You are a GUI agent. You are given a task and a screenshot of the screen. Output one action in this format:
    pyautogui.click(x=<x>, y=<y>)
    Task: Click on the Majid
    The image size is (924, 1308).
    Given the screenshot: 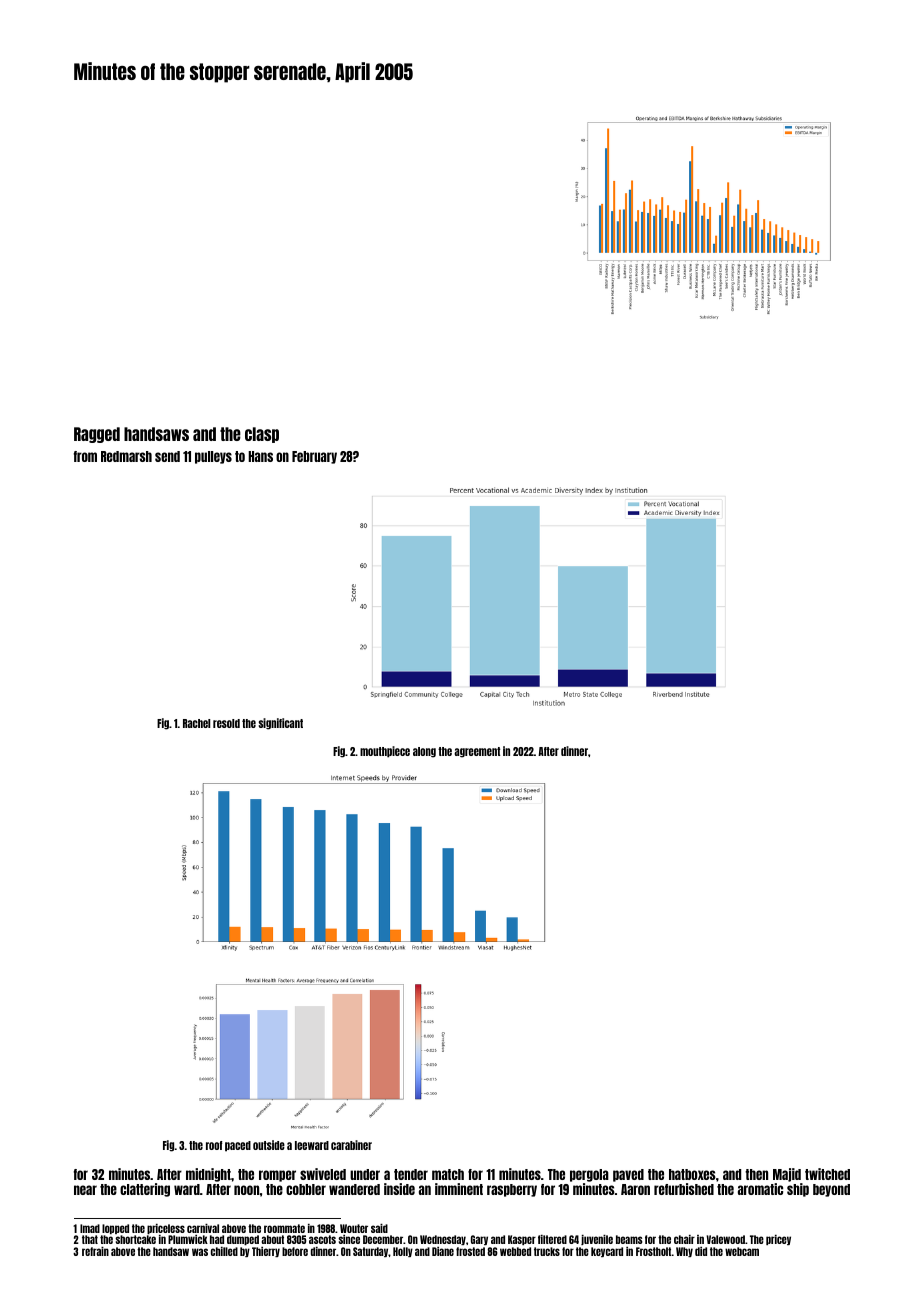 What is the action you would take?
    pyautogui.click(x=787, y=1175)
